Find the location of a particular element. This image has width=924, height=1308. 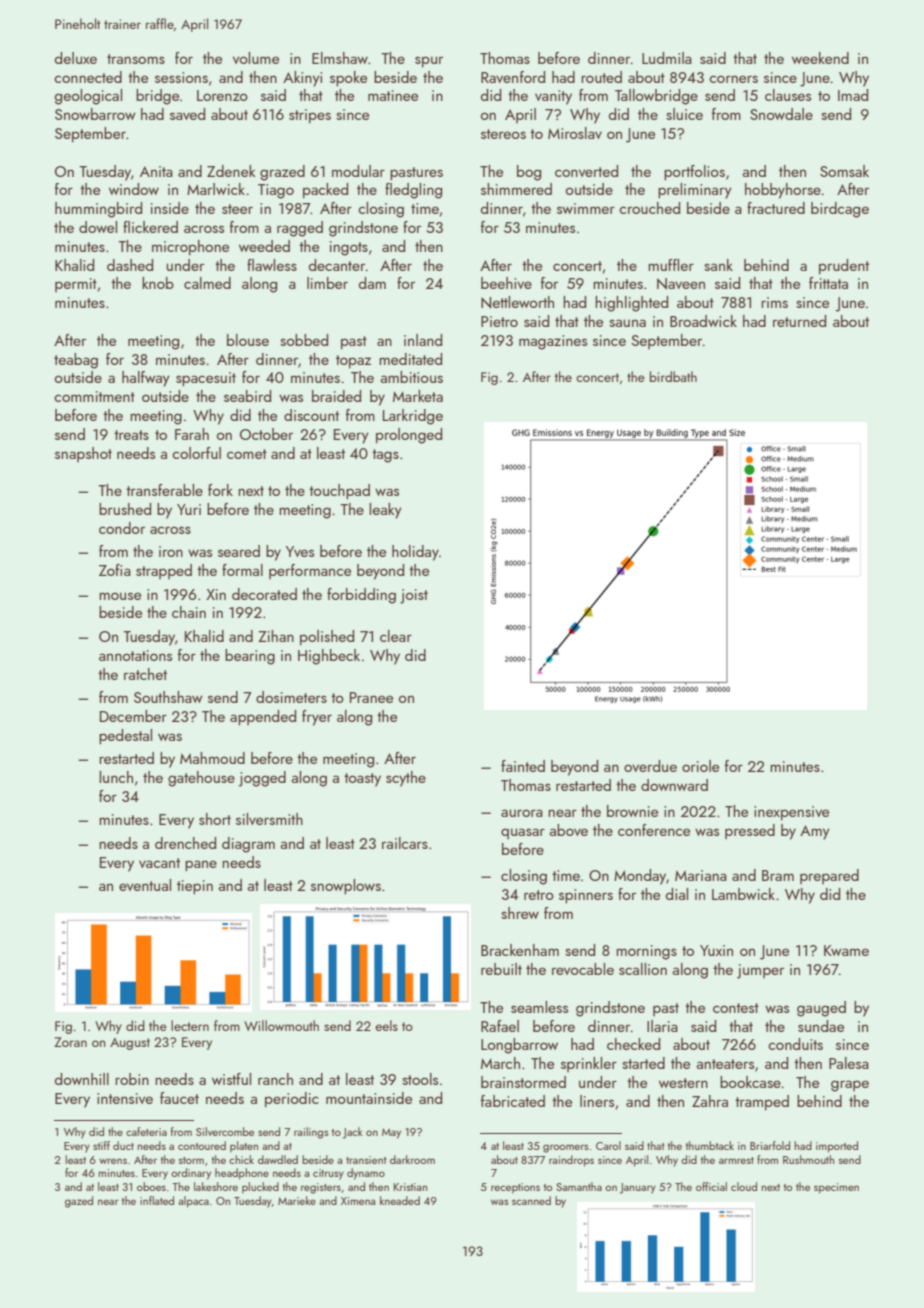

groomers is located at coordinates (566, 1148).
